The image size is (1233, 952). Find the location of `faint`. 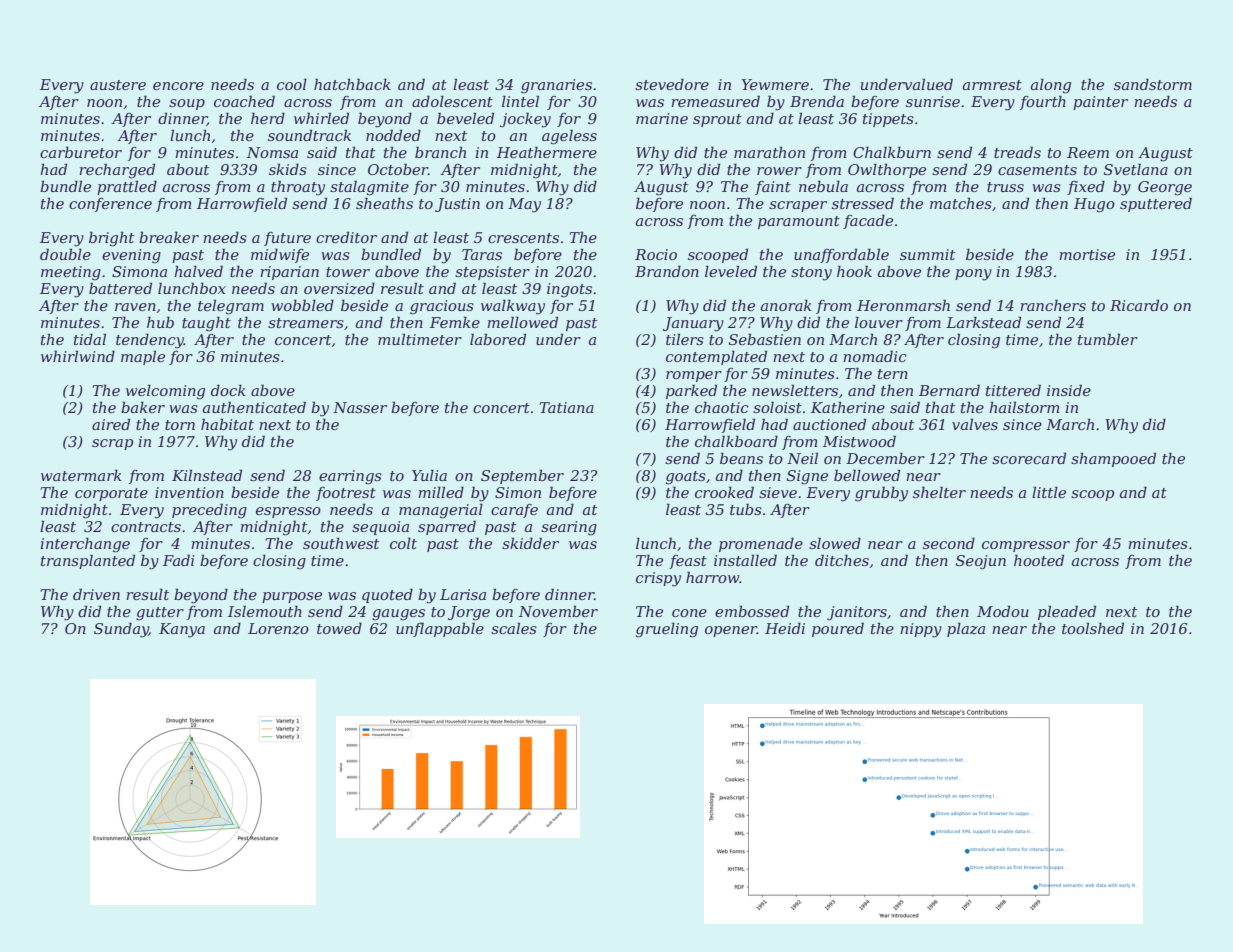

faint is located at coordinates (773, 188).
